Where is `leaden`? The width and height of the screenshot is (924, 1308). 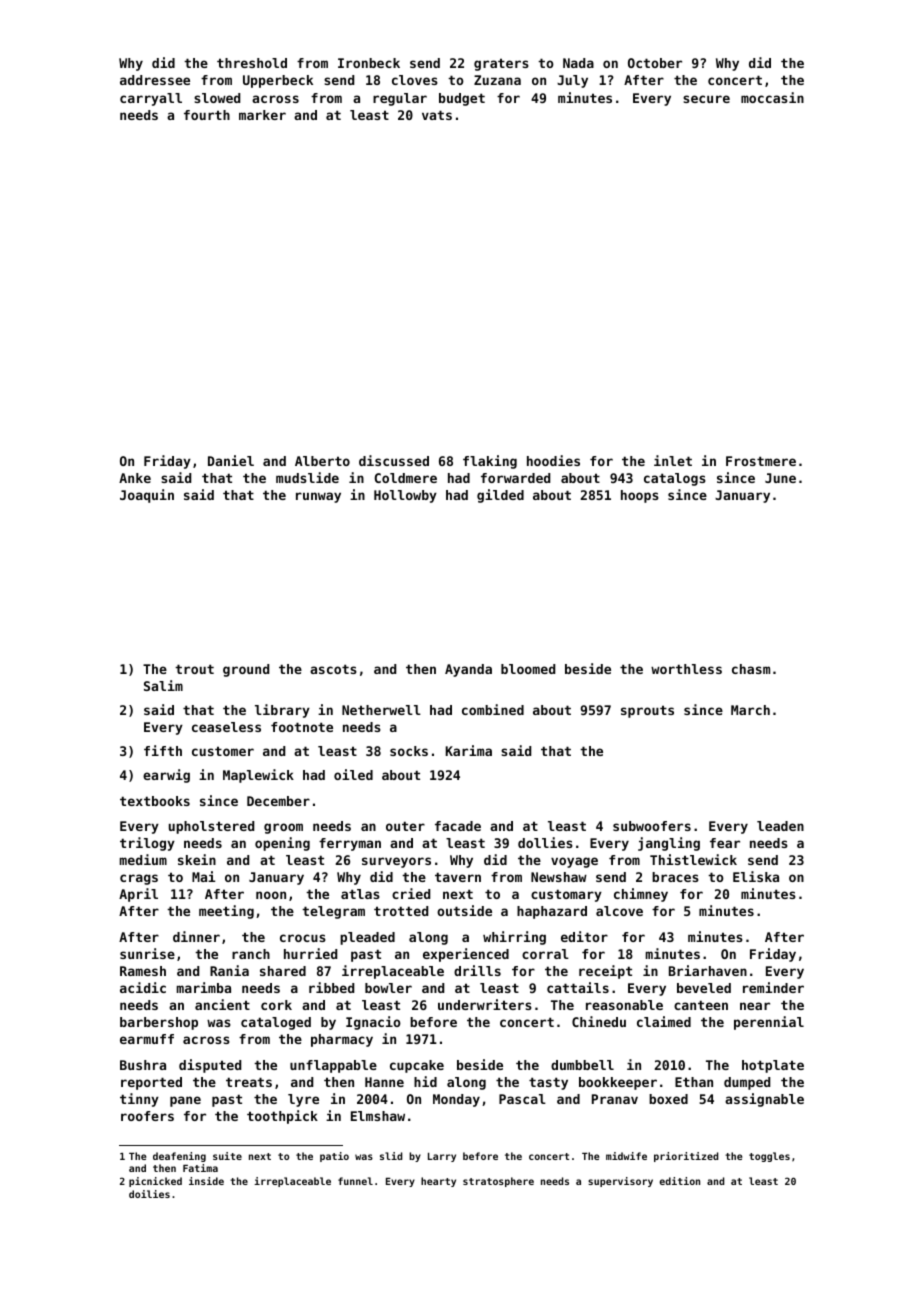
leaden is located at coordinates (780, 826).
